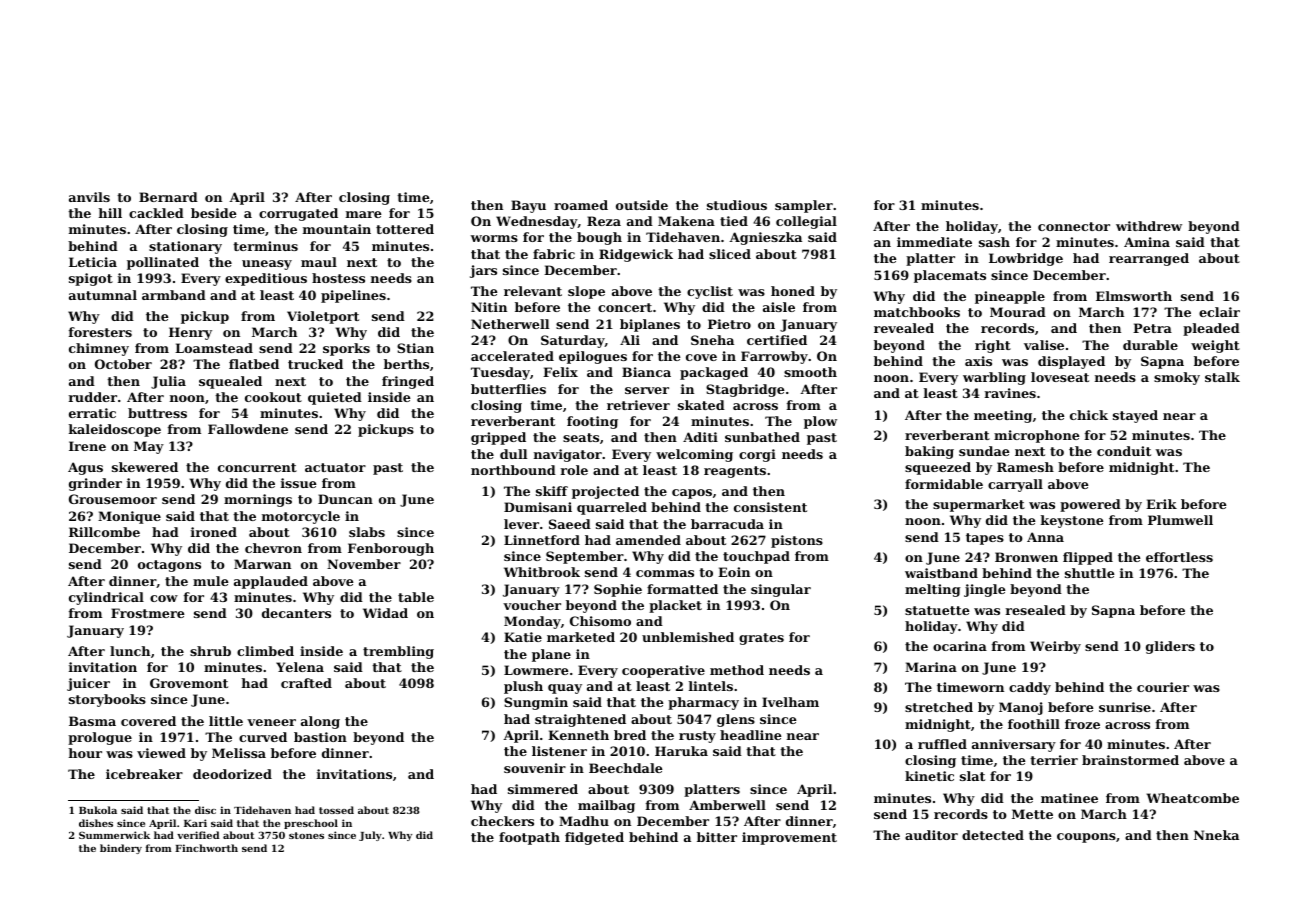 The image size is (1308, 924). What do you see at coordinates (581, 205) in the screenshot?
I see `roamed` at bounding box center [581, 205].
